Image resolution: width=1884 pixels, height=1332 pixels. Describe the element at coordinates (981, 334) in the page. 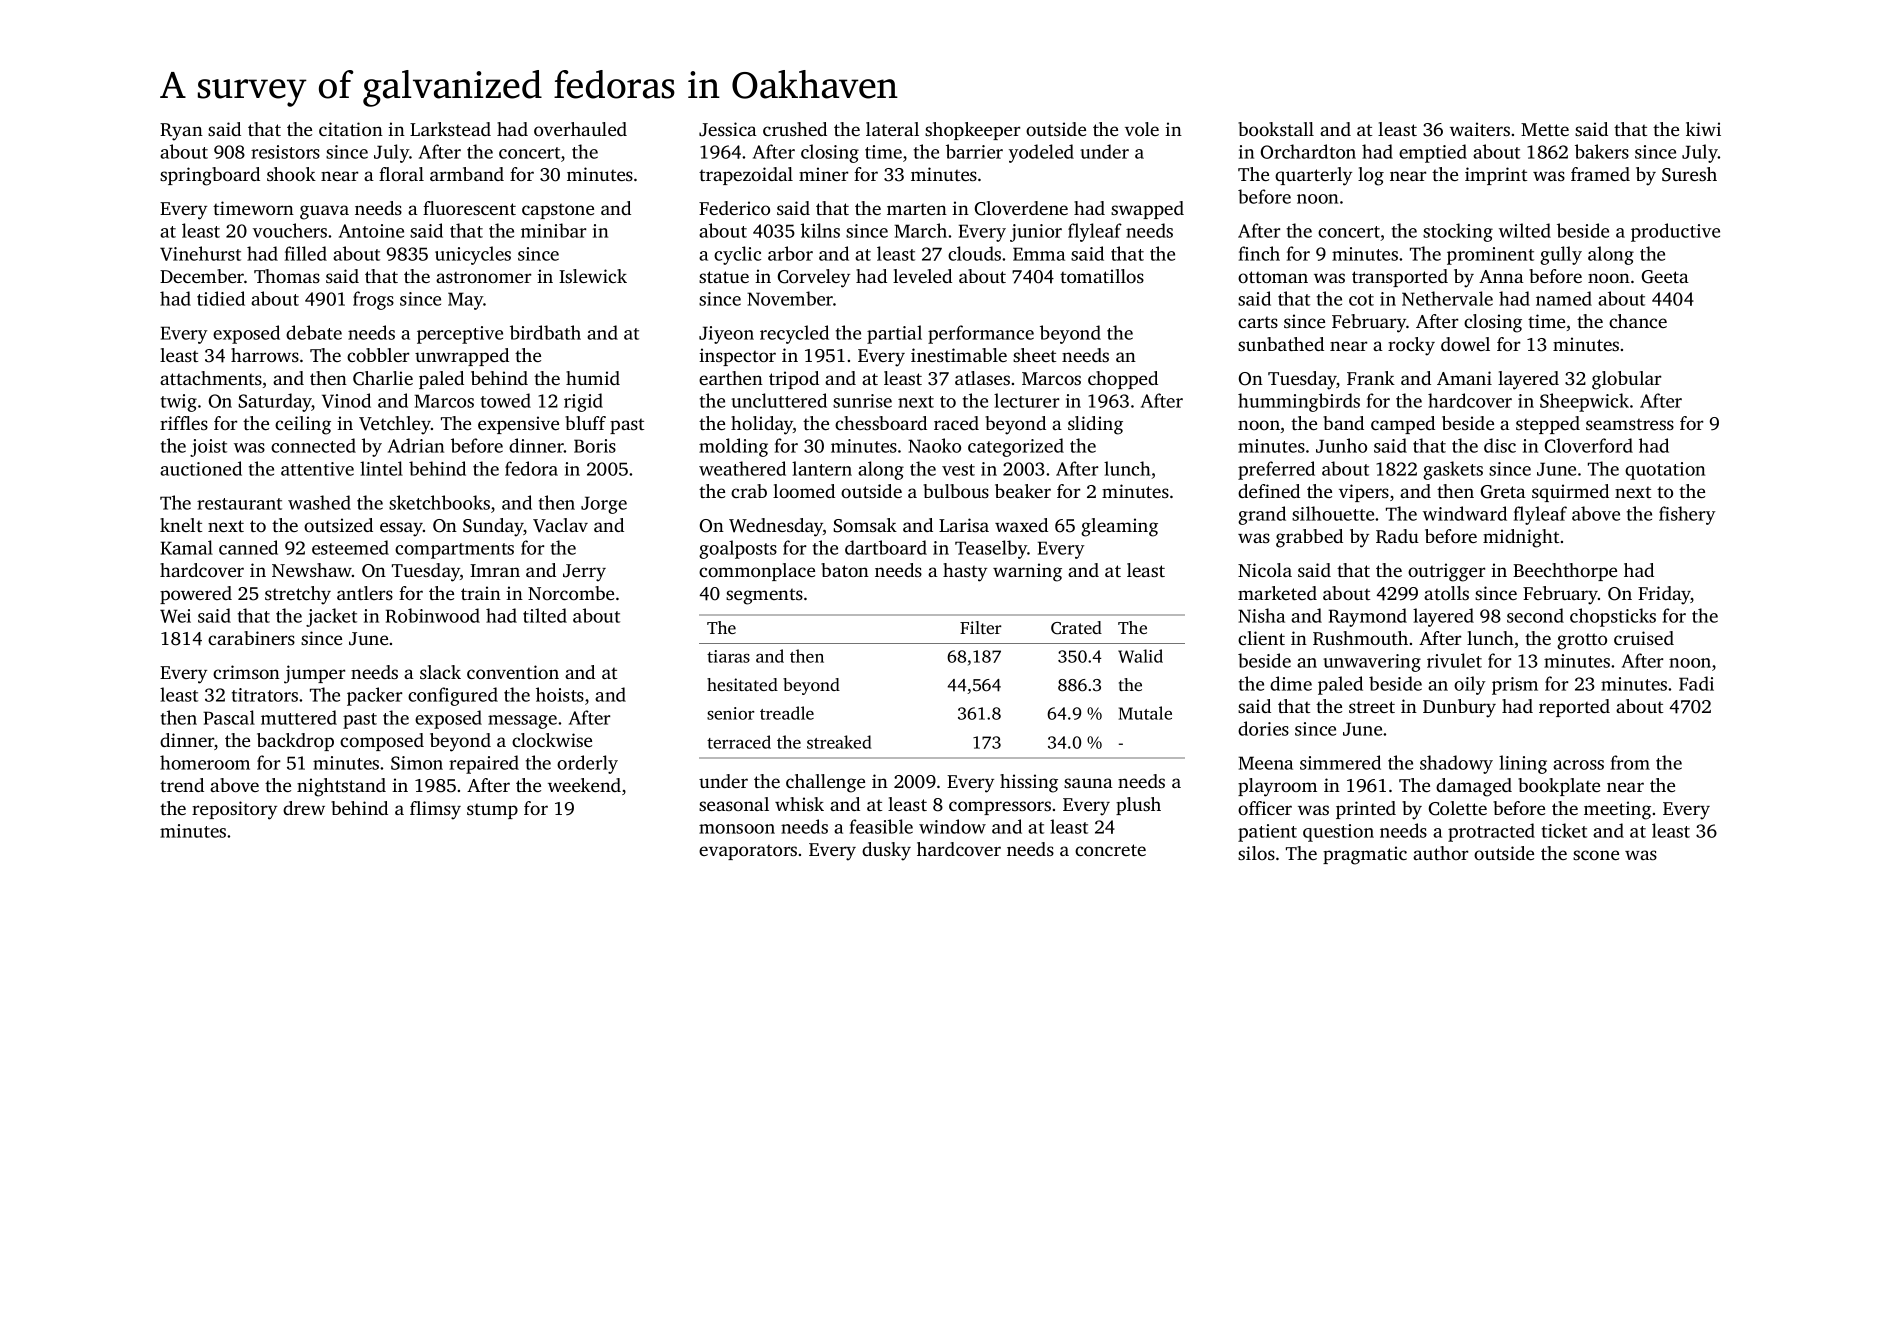

I see `performance` at that location.
